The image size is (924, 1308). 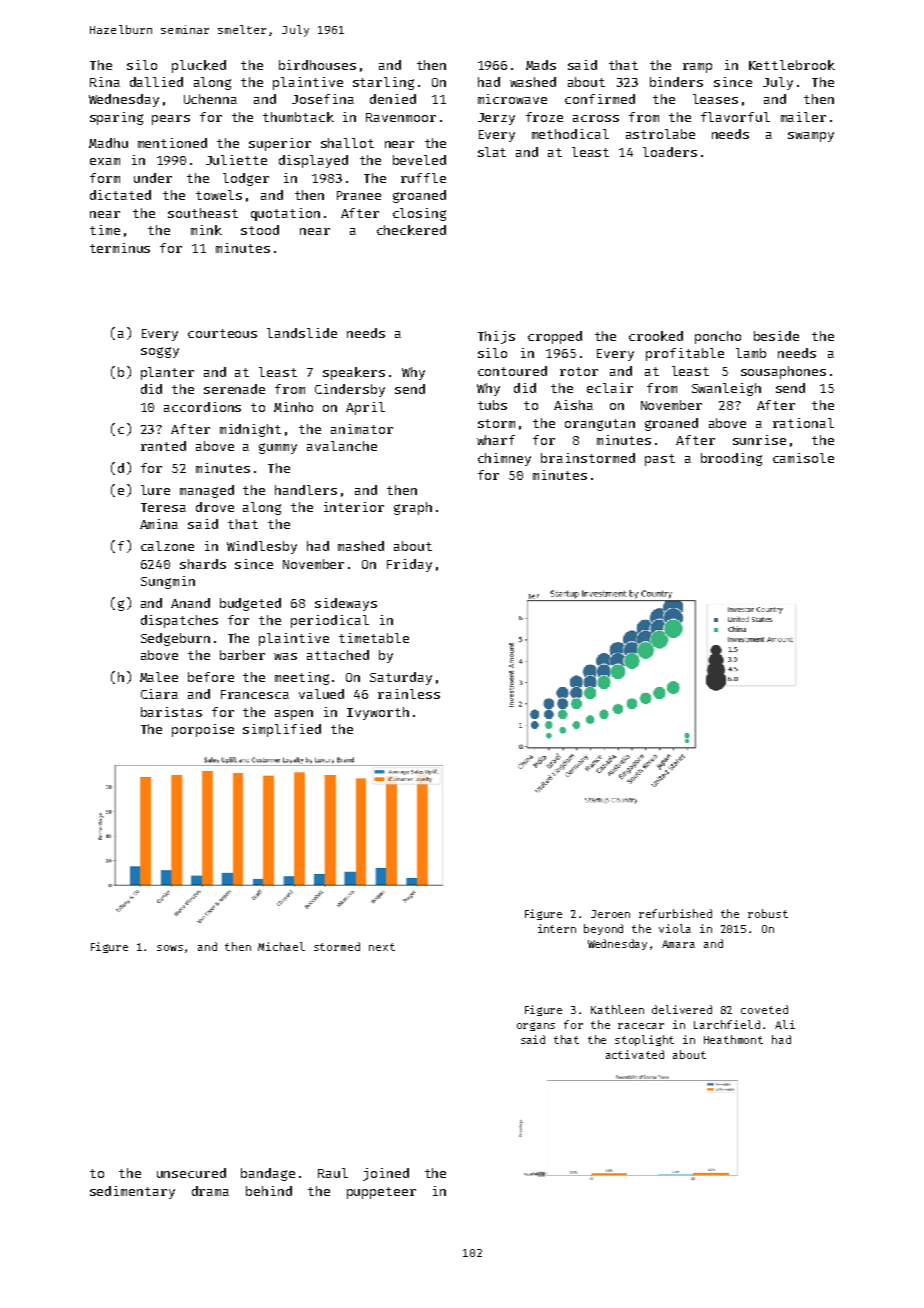 What do you see at coordinates (656, 336) in the screenshot?
I see `crooked` at bounding box center [656, 336].
